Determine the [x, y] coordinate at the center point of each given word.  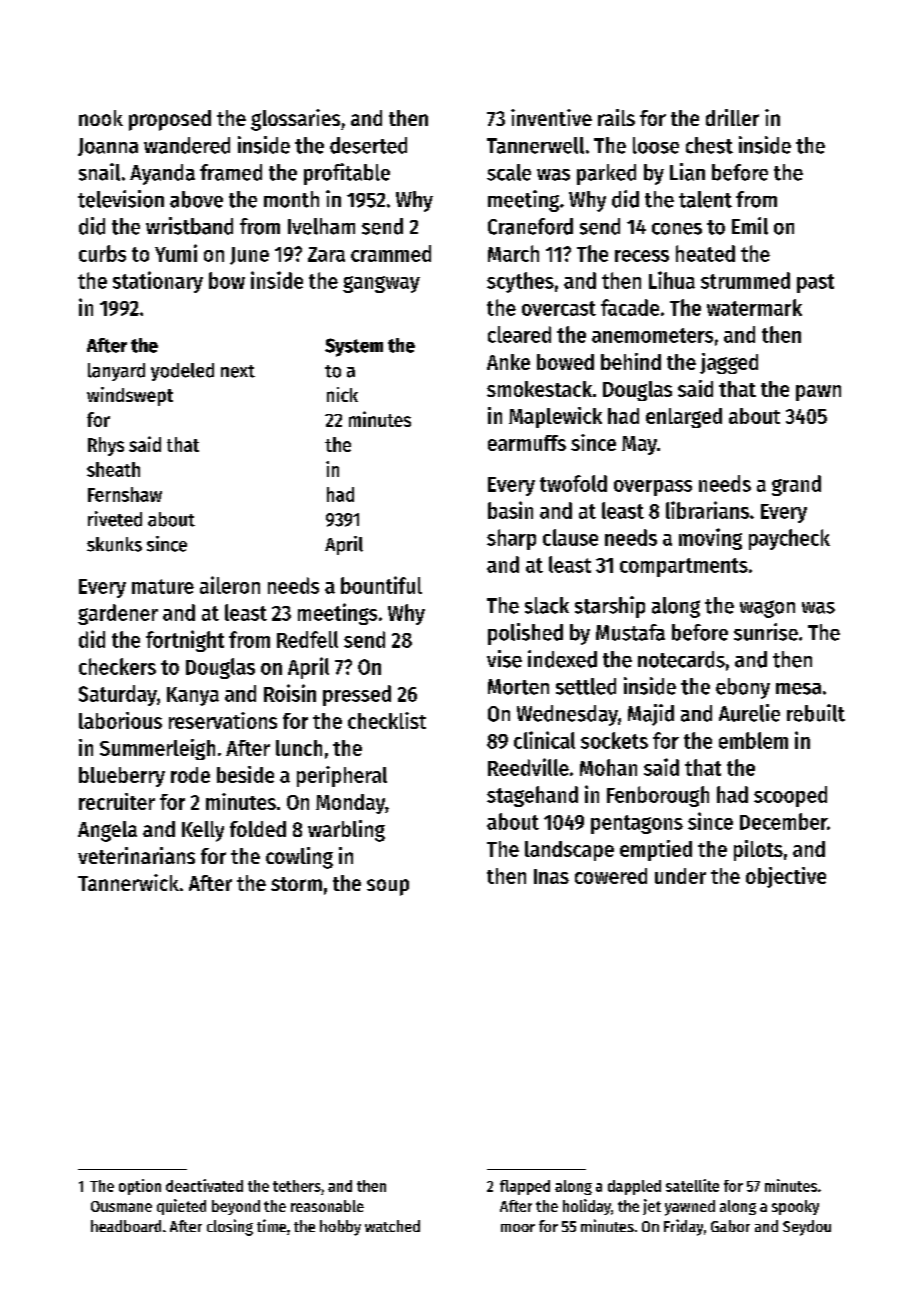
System [354, 347]
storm [296, 884]
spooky [795, 1207]
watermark [754, 307]
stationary [158, 282]
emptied [656, 850]
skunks [114, 544]
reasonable [327, 1206]
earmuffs [527, 443]
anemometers [652, 335]
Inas [551, 876]
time [271, 1225]
